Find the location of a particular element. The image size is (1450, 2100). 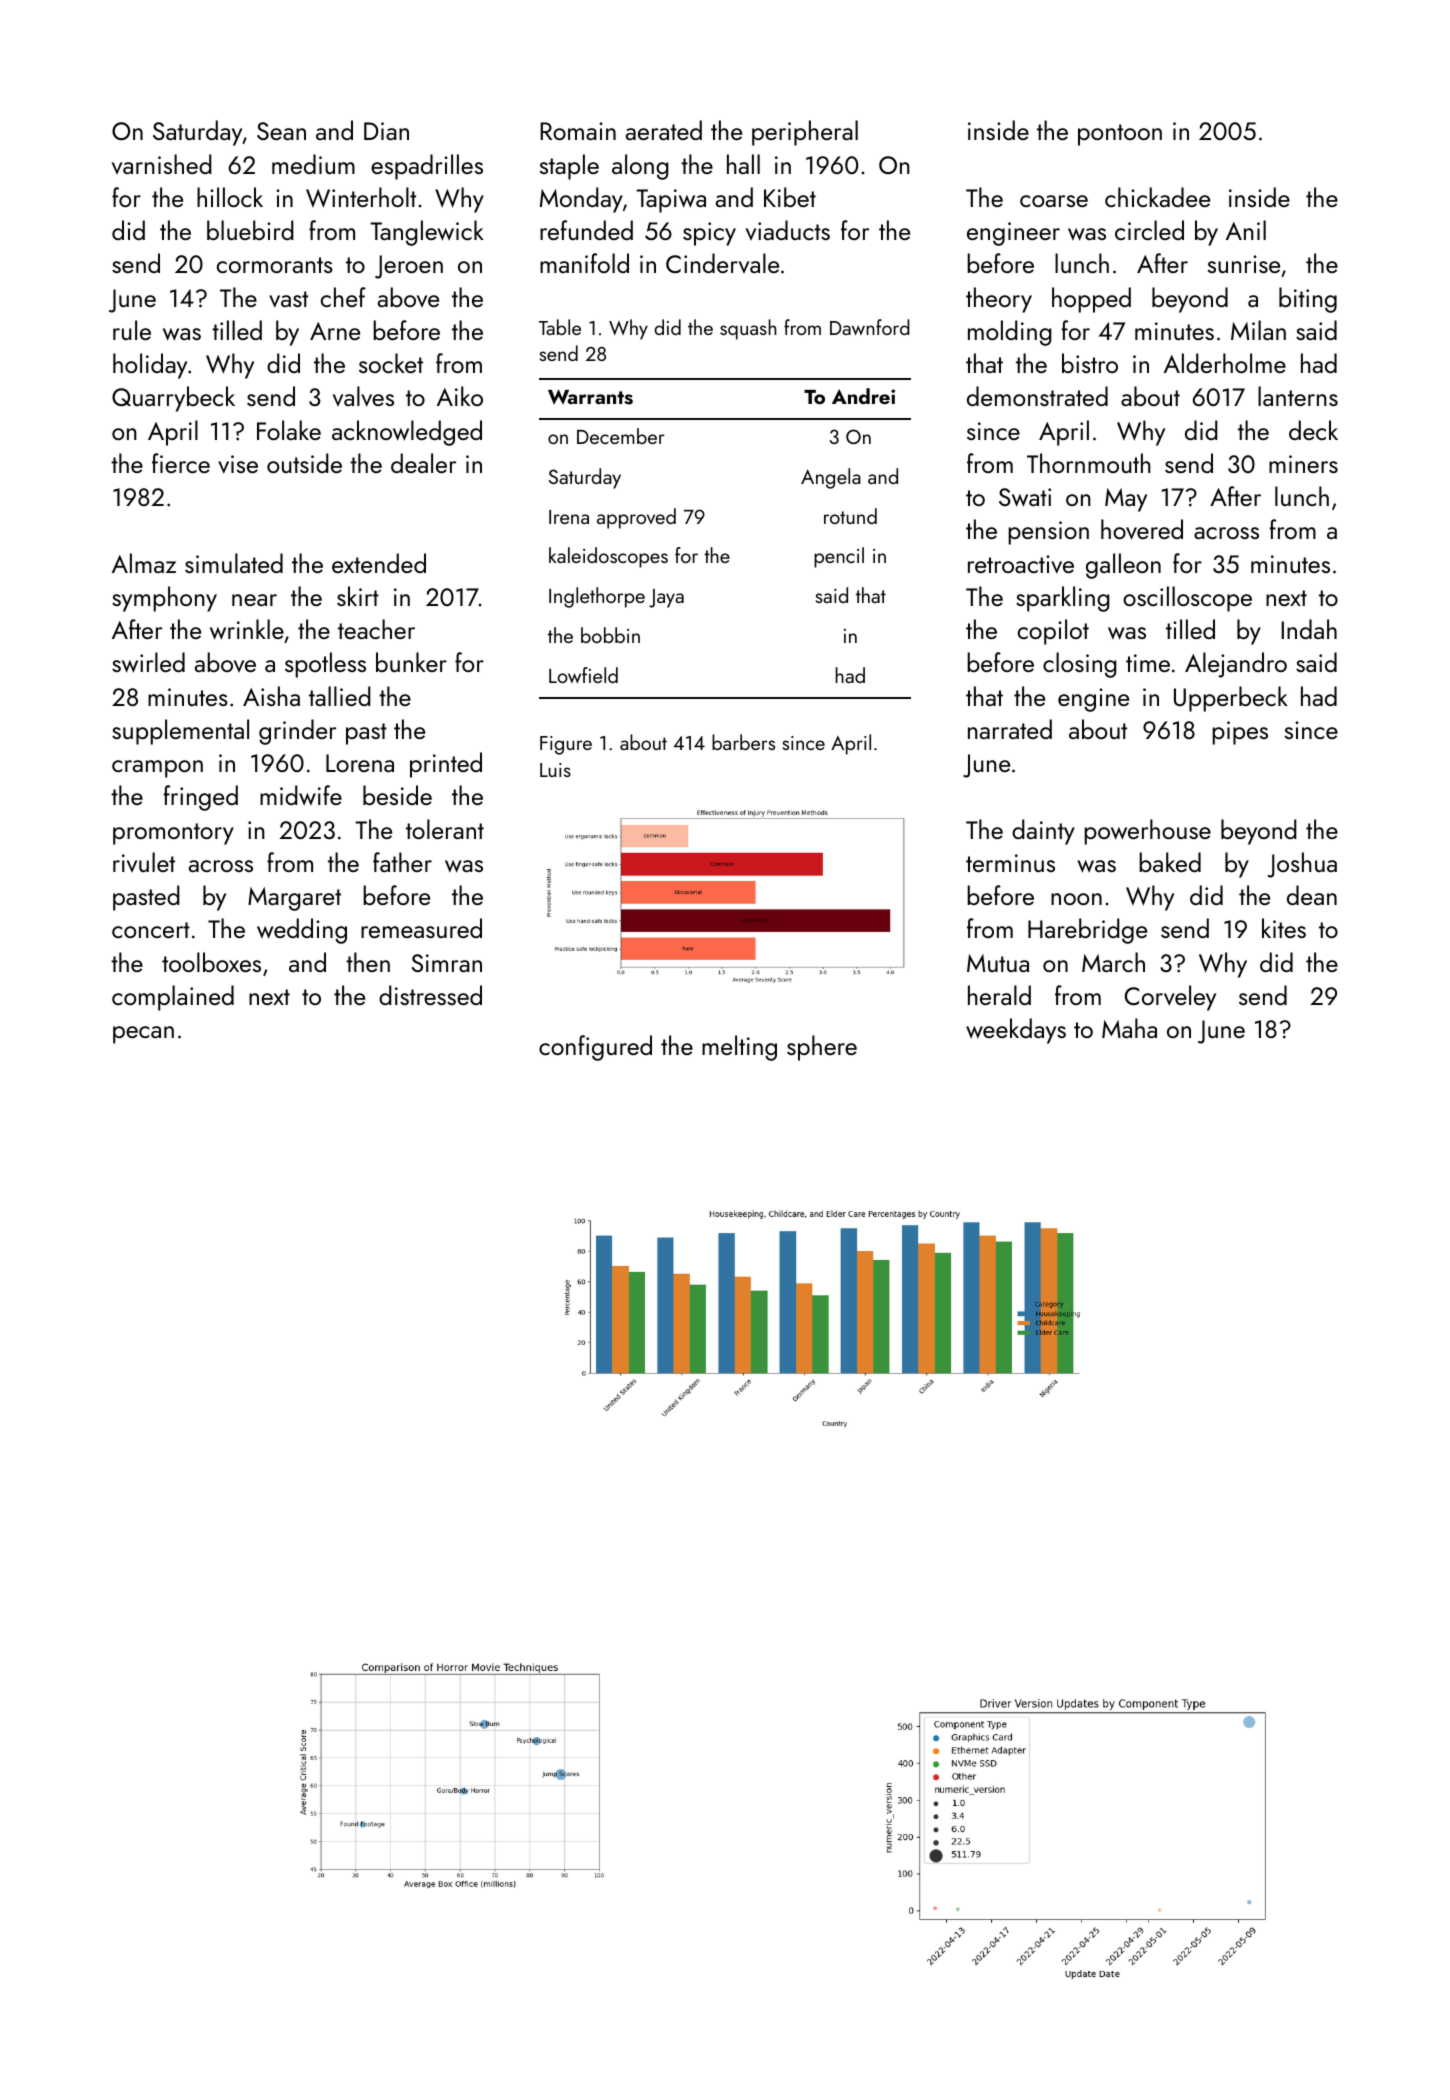

rivulet is located at coordinates (144, 862).
